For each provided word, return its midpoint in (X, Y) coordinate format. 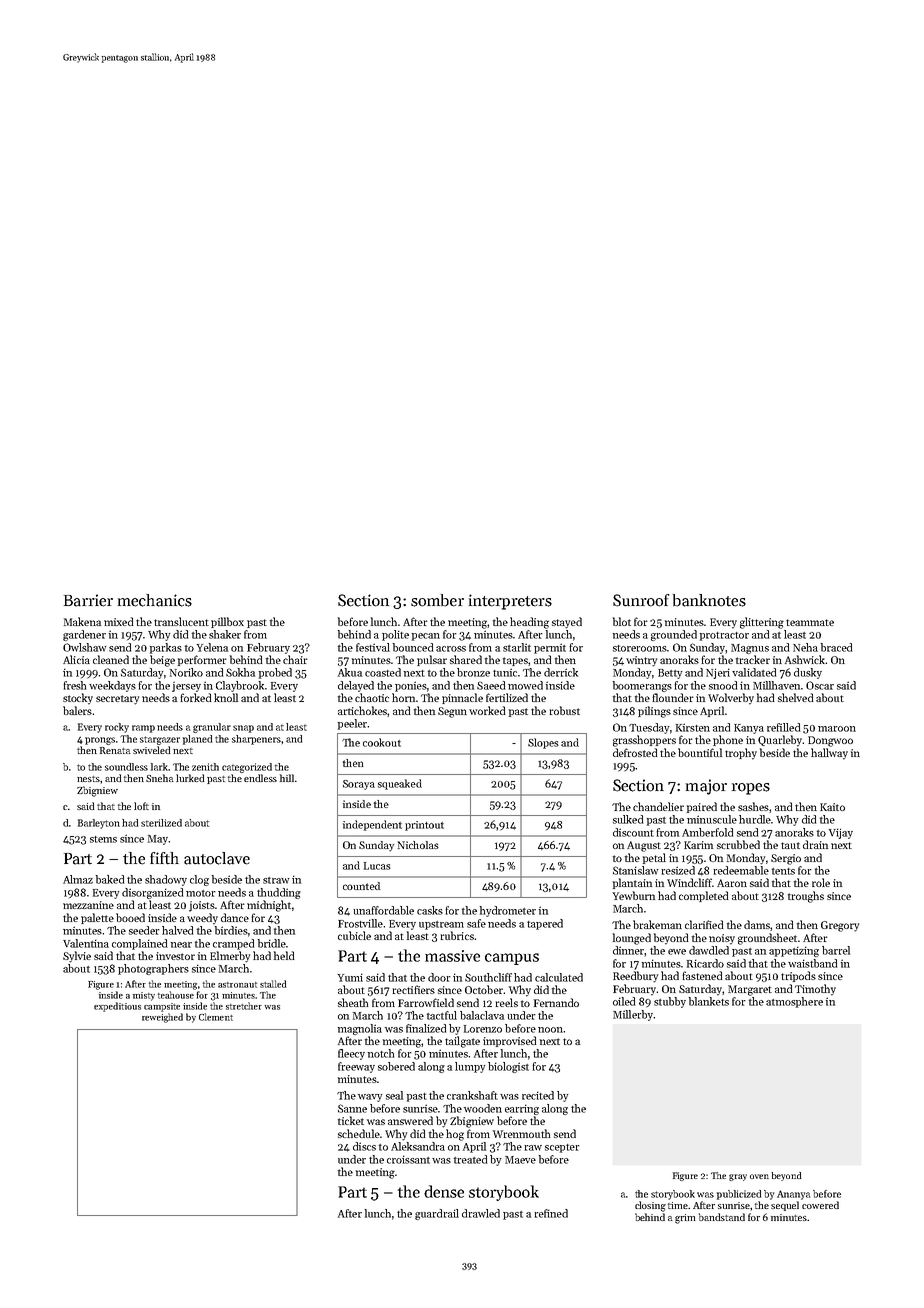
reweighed (162, 1018)
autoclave (217, 858)
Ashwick (805, 659)
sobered (396, 1066)
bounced (413, 647)
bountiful (700, 752)
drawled (481, 1213)
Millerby (633, 1015)
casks (430, 910)
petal (654, 858)
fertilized (507, 697)
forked (196, 697)
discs (364, 1146)
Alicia (76, 659)
